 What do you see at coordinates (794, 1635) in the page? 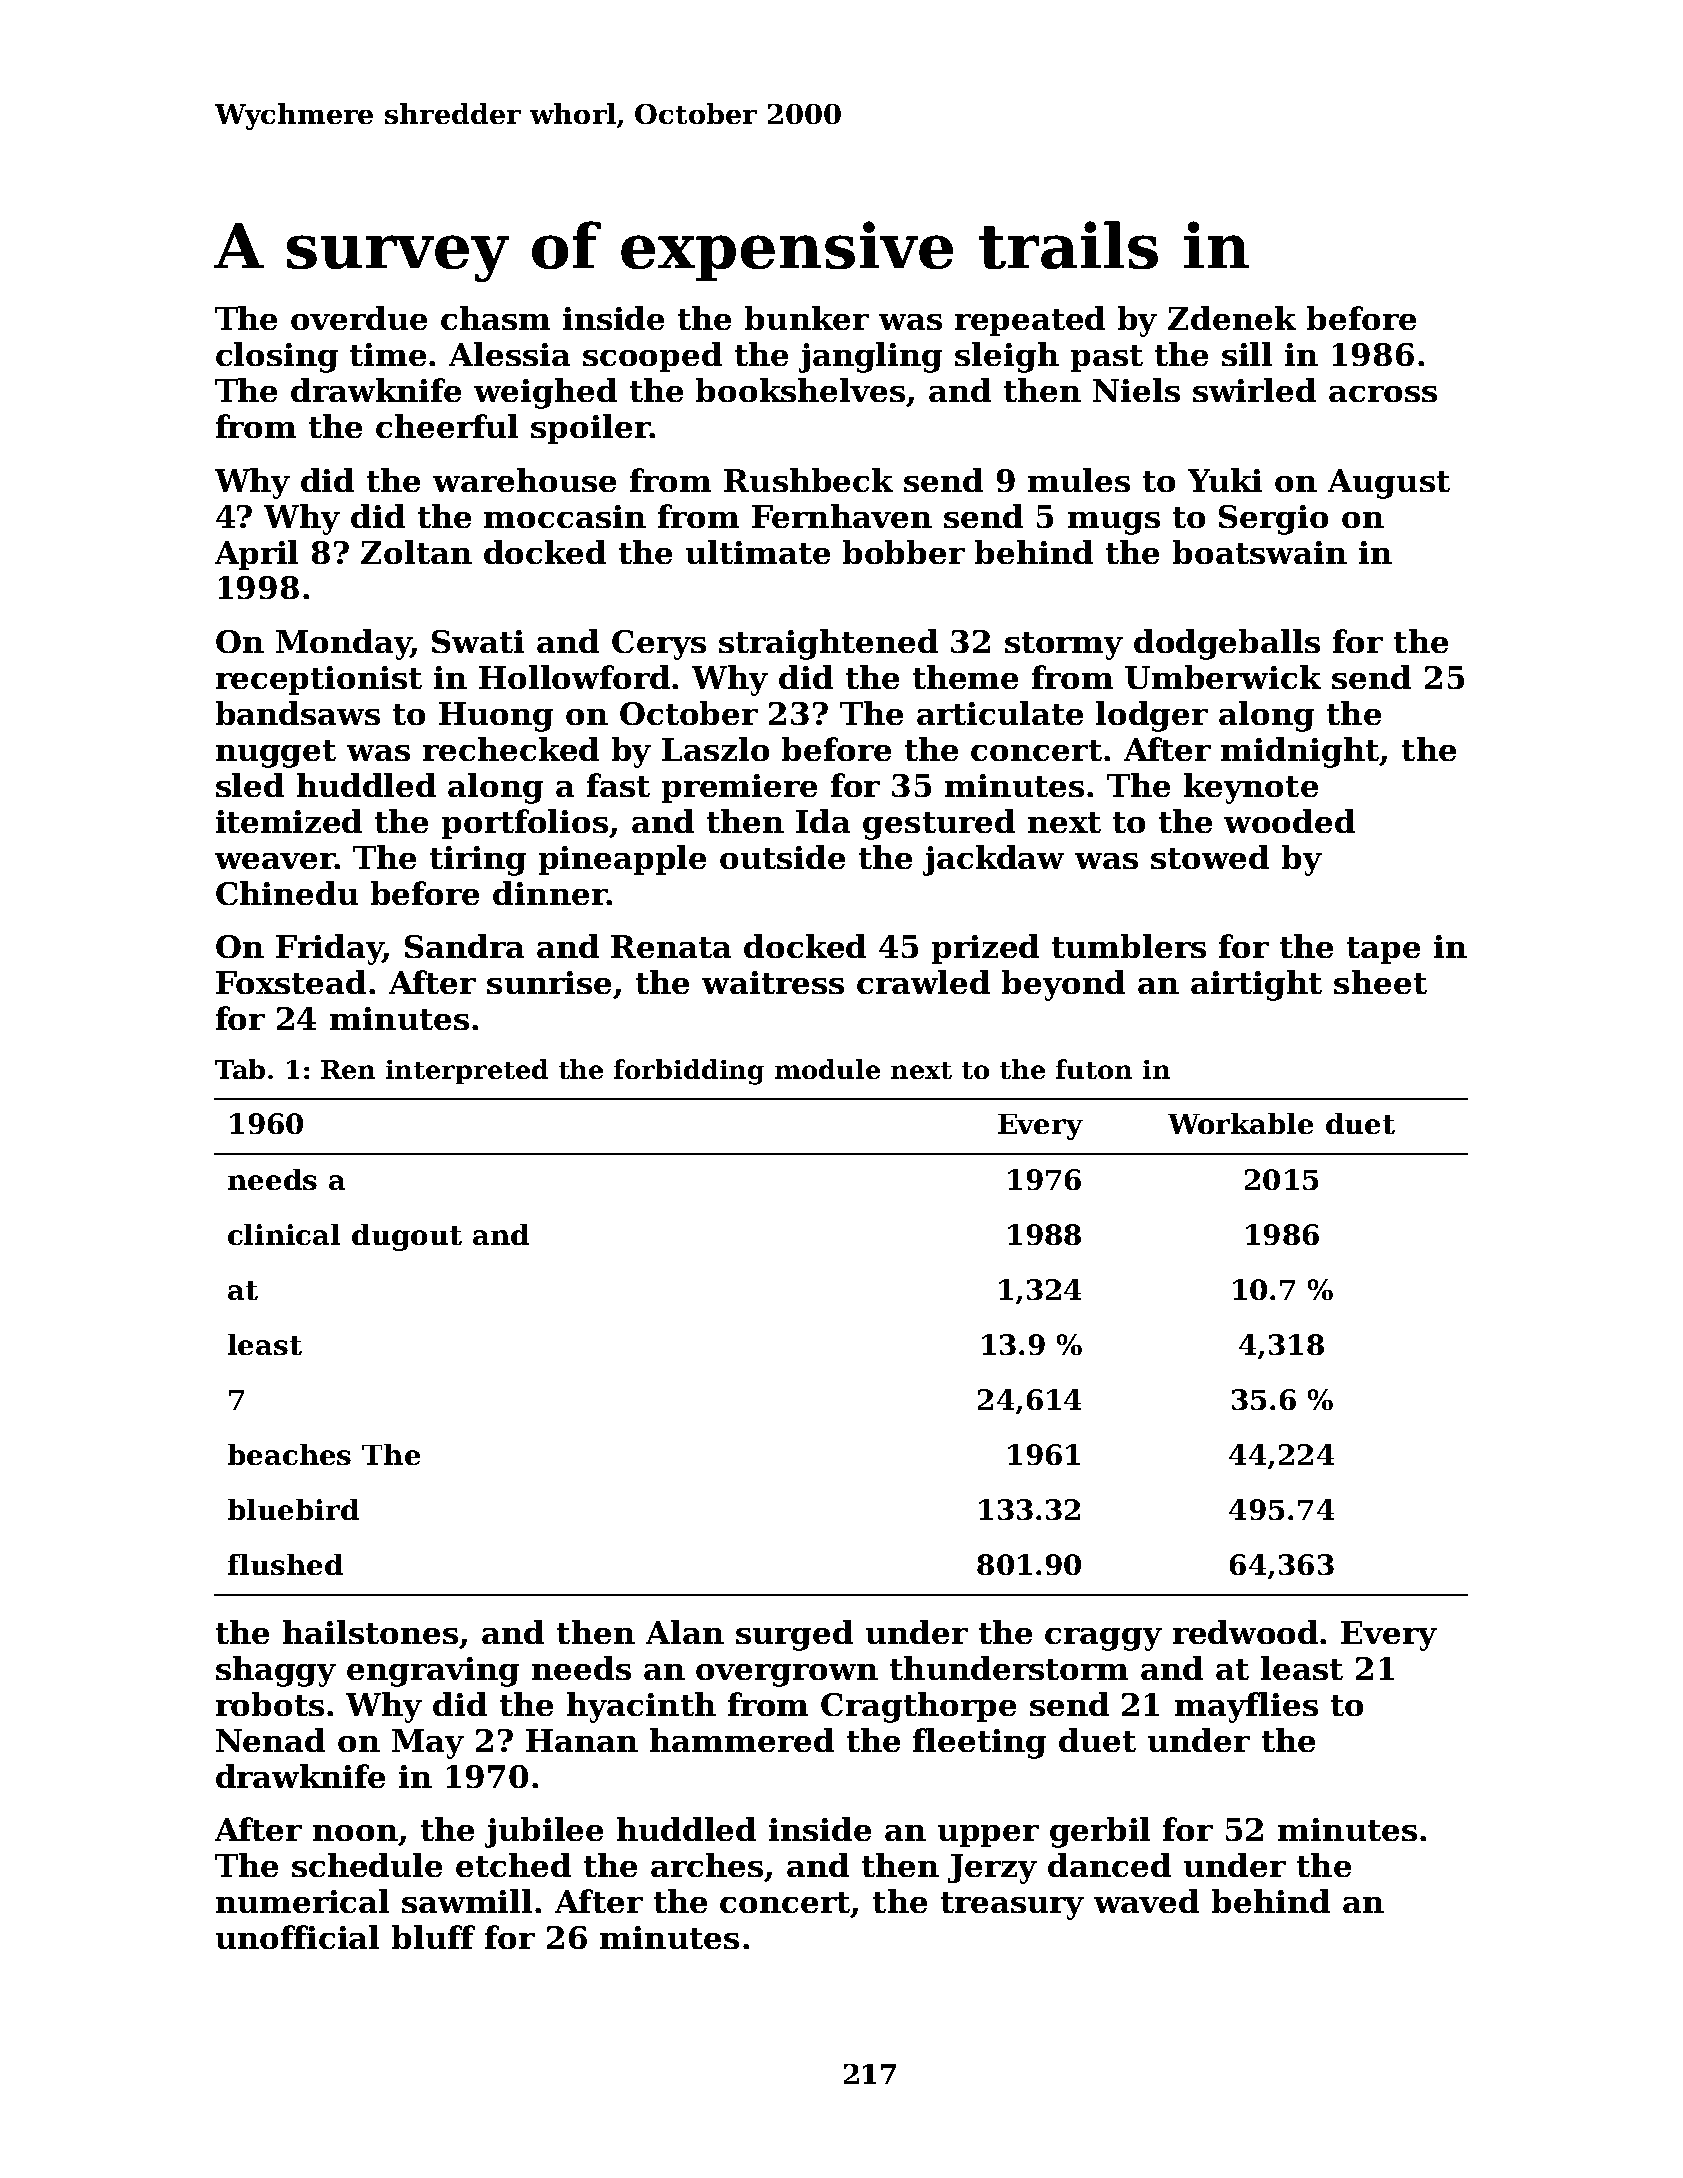
I see `surged` at bounding box center [794, 1635].
